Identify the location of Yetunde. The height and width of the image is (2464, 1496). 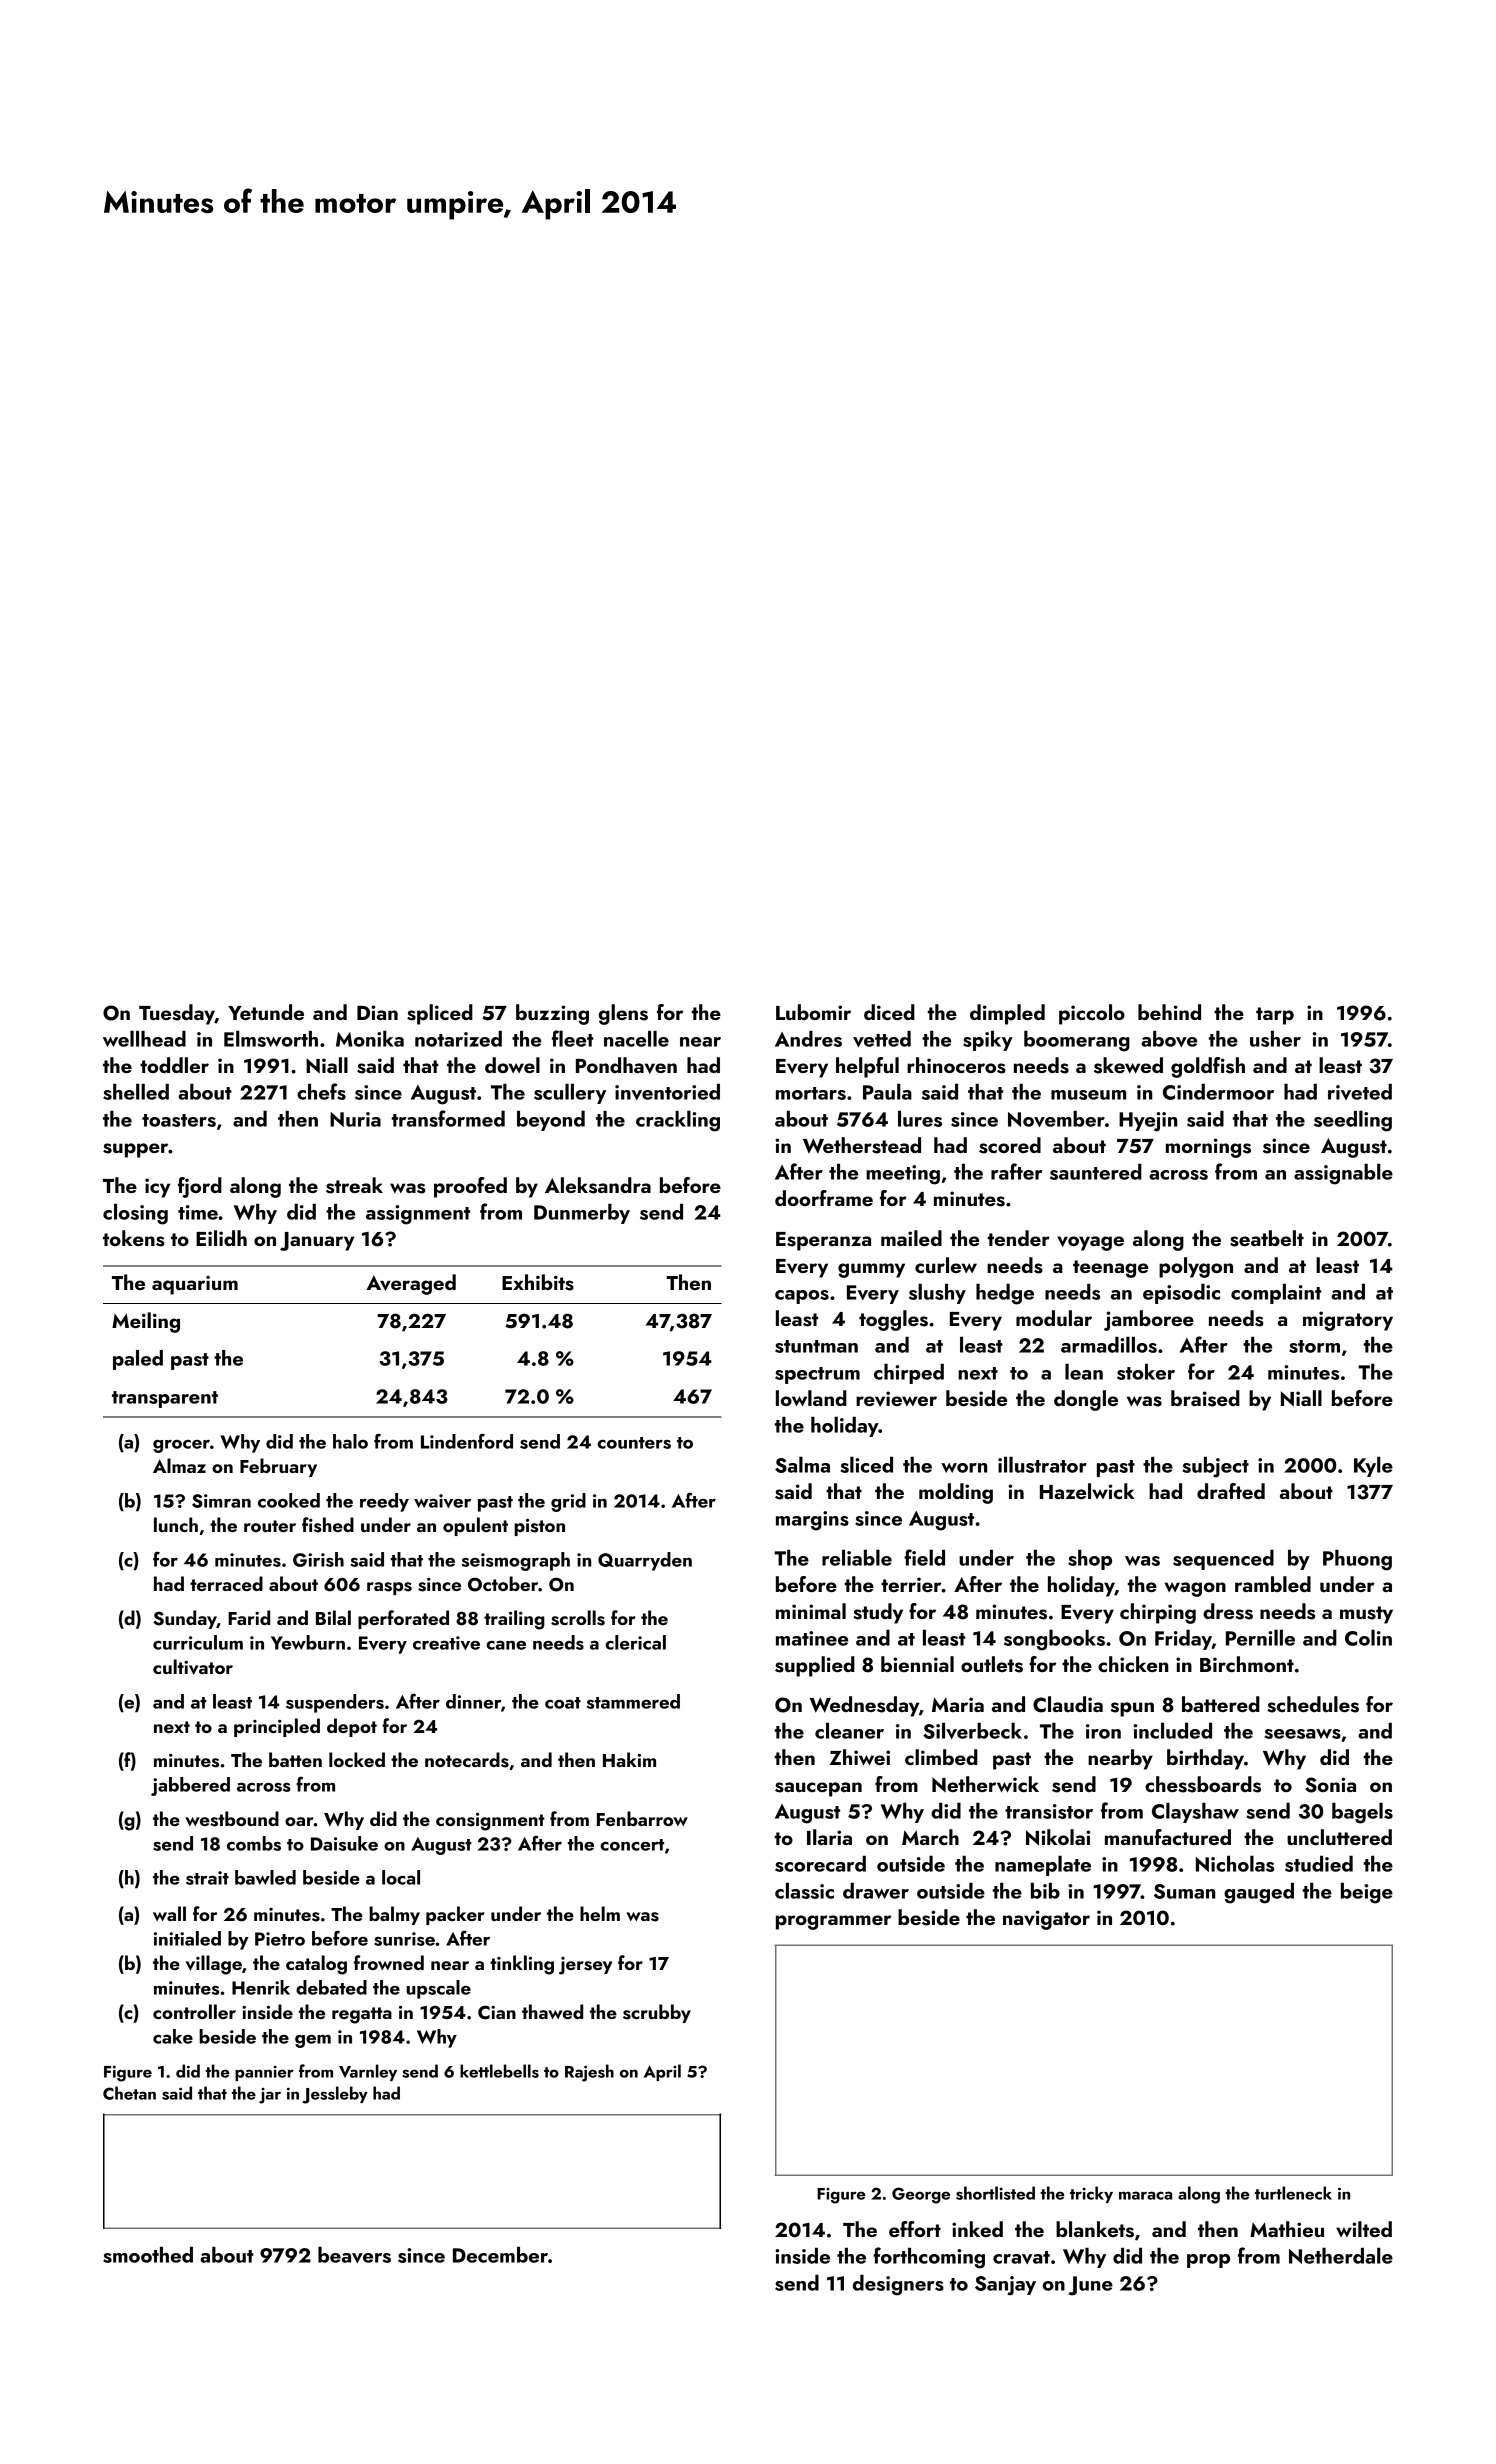
(266, 1012).
